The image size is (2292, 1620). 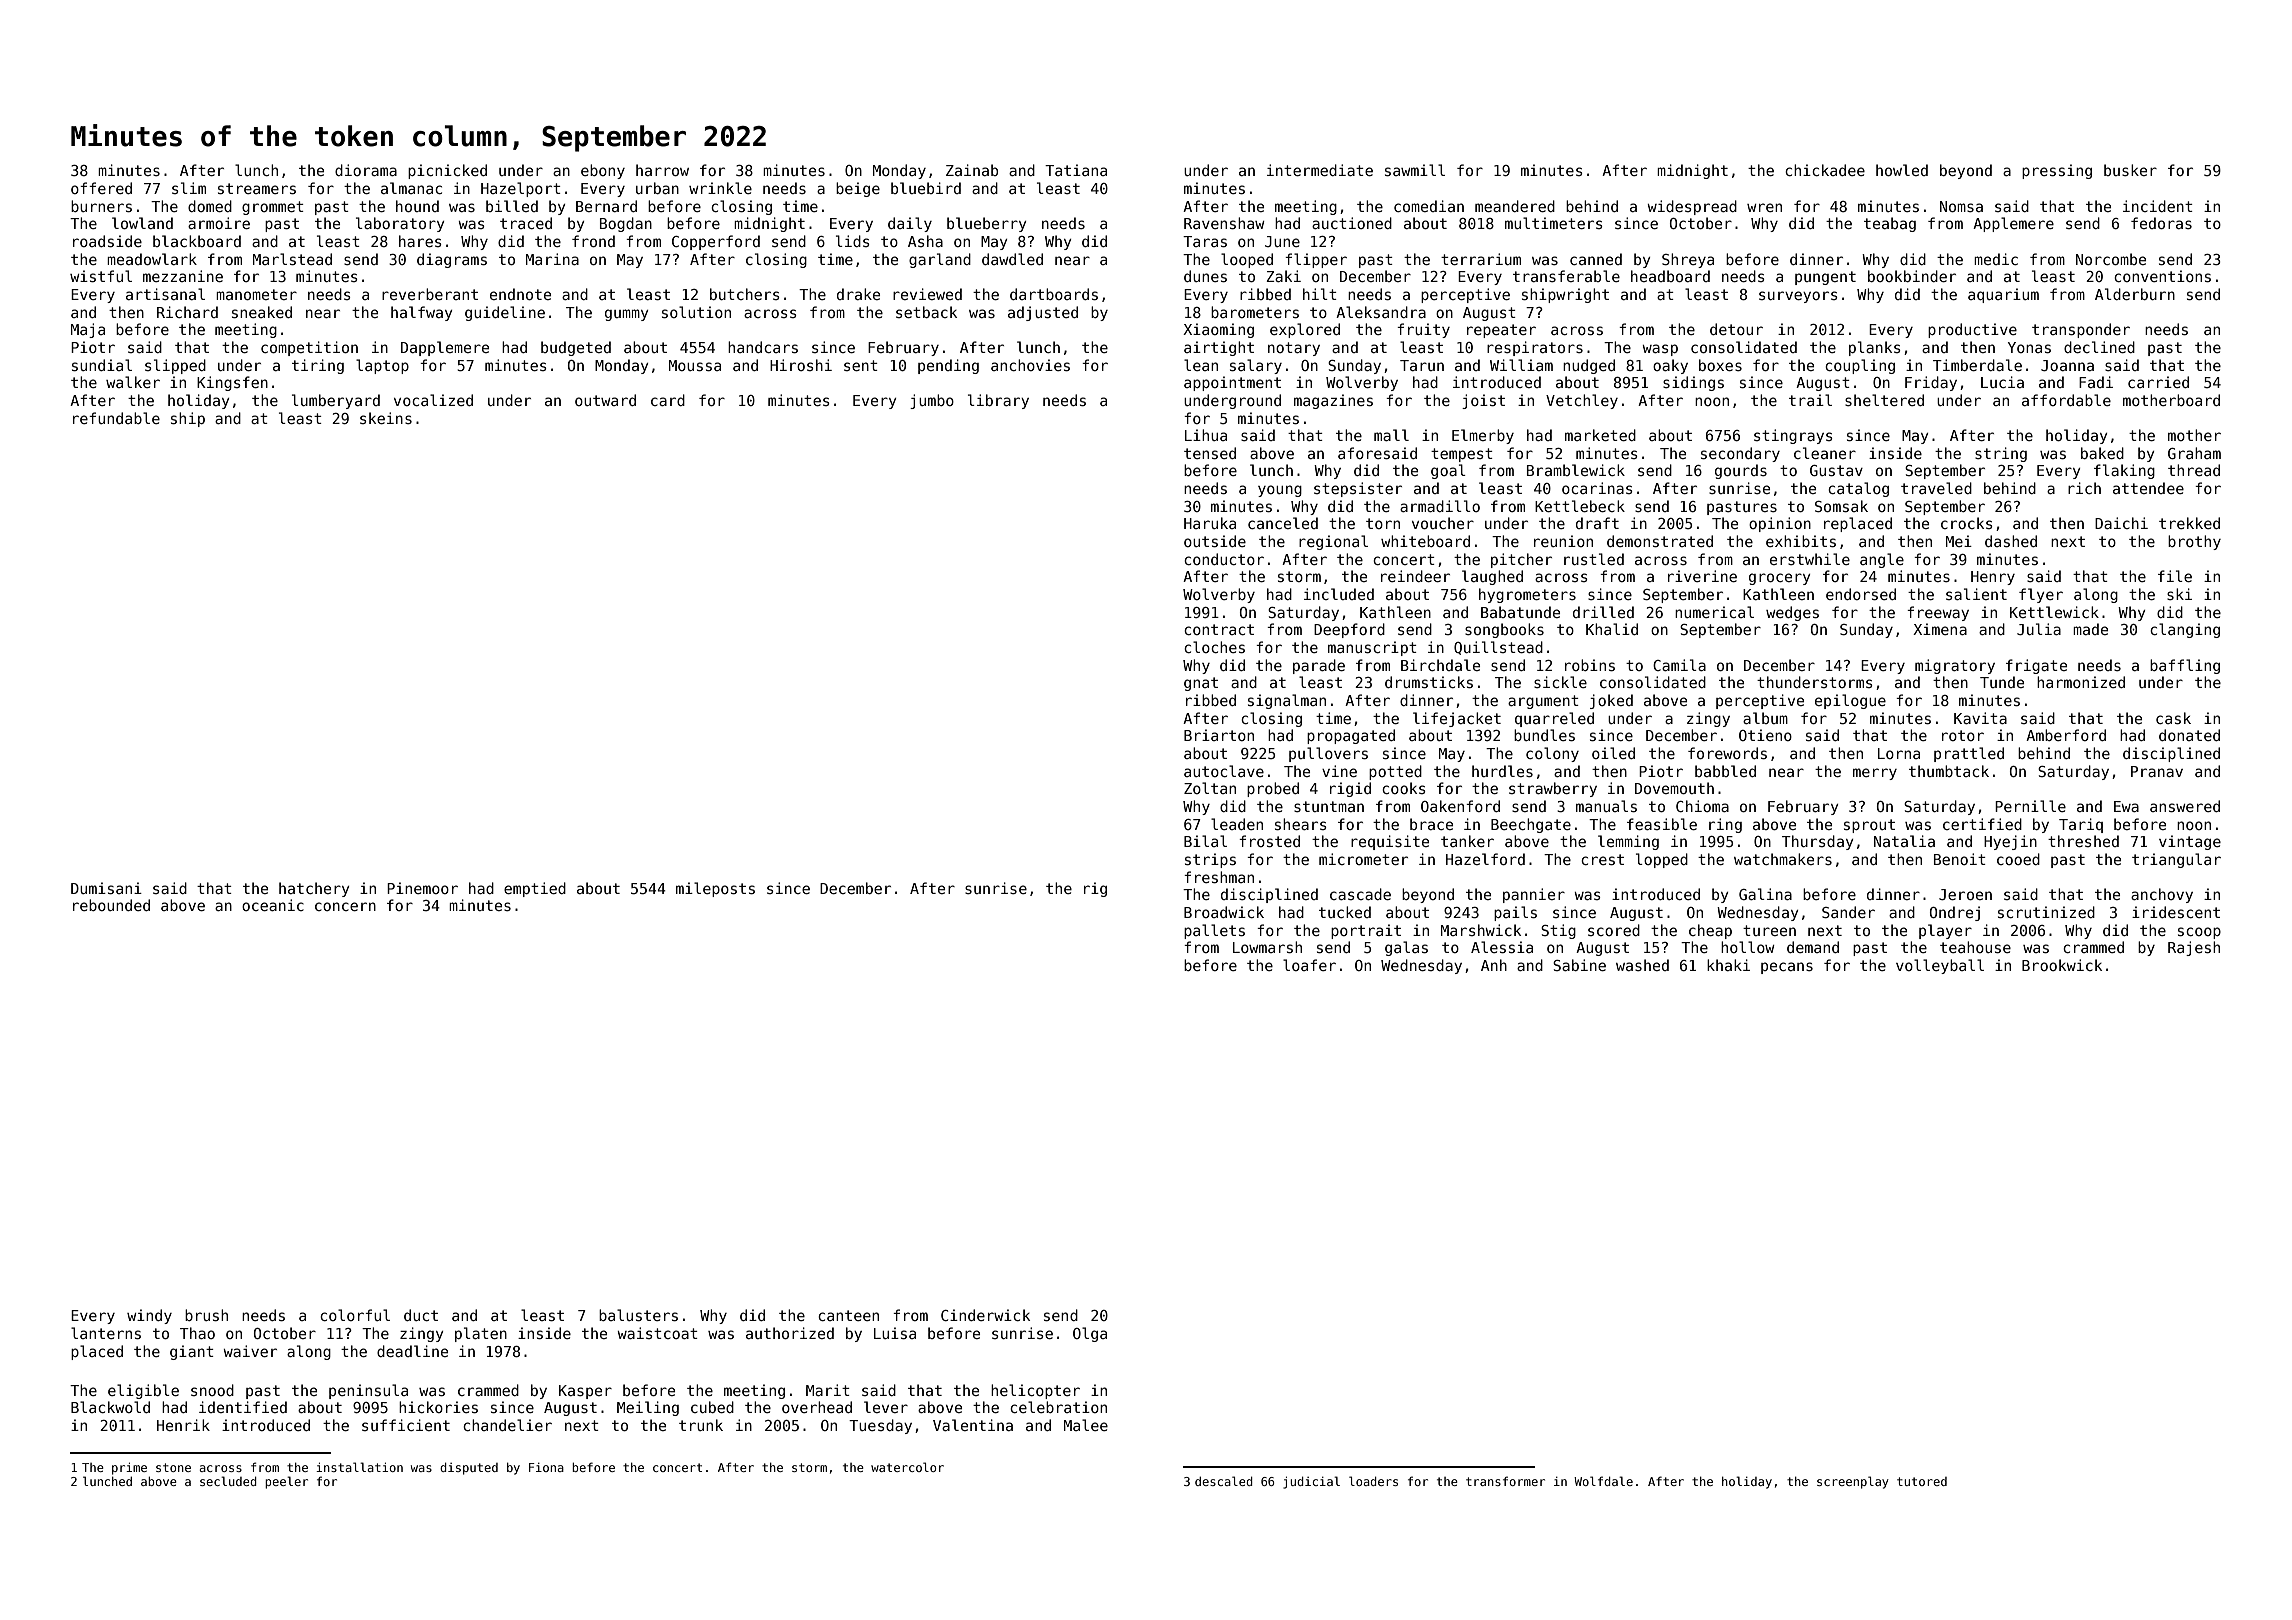 I want to click on canned, so click(x=1596, y=259).
